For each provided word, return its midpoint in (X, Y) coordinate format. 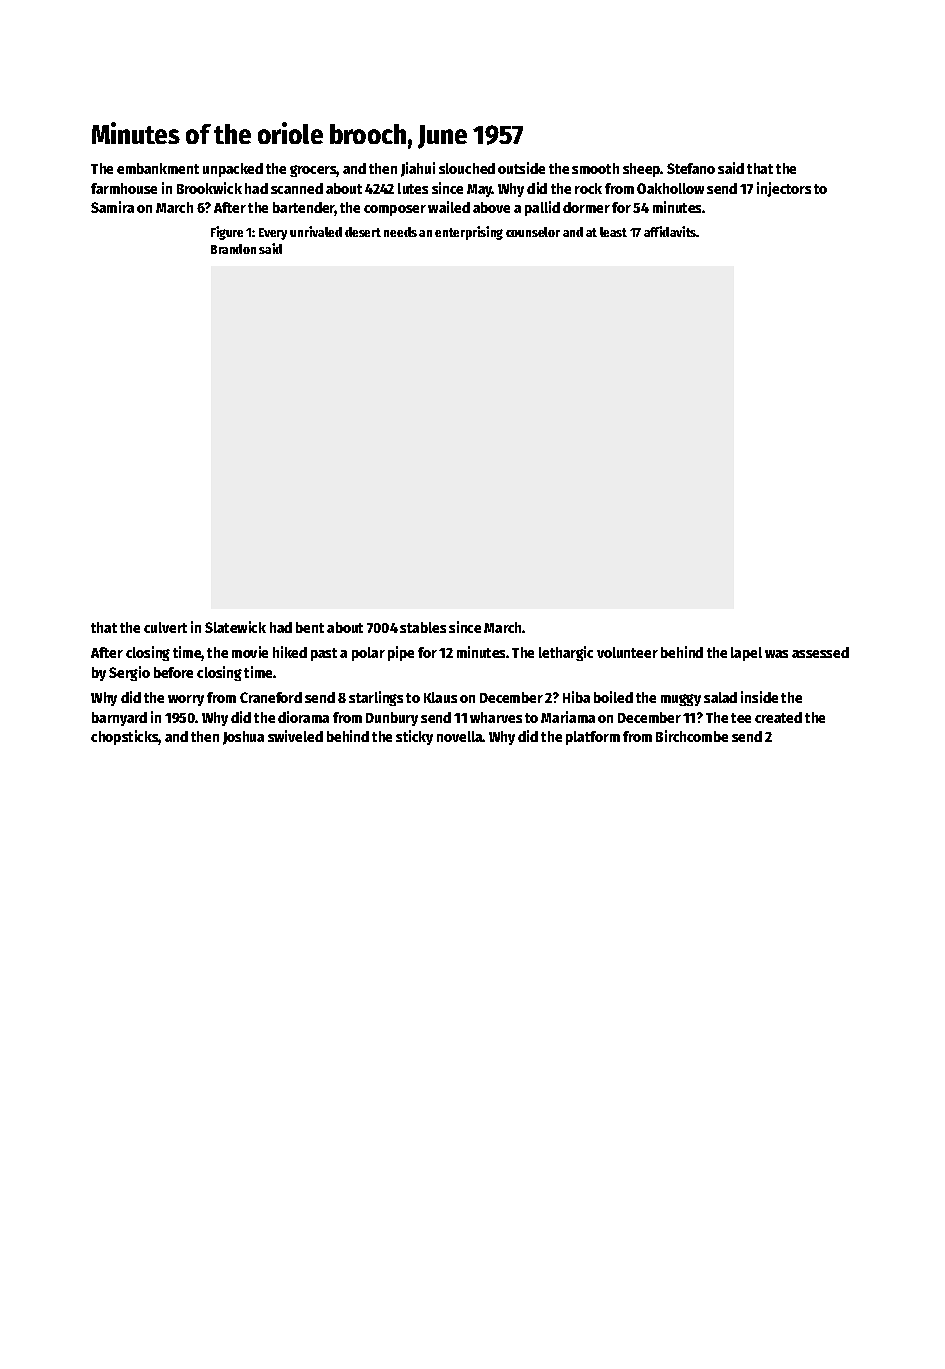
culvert (165, 627)
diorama (303, 717)
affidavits (670, 231)
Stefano (691, 168)
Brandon (233, 249)
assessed (820, 652)
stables (423, 627)
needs (400, 232)
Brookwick (209, 188)
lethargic (566, 653)
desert (363, 232)
